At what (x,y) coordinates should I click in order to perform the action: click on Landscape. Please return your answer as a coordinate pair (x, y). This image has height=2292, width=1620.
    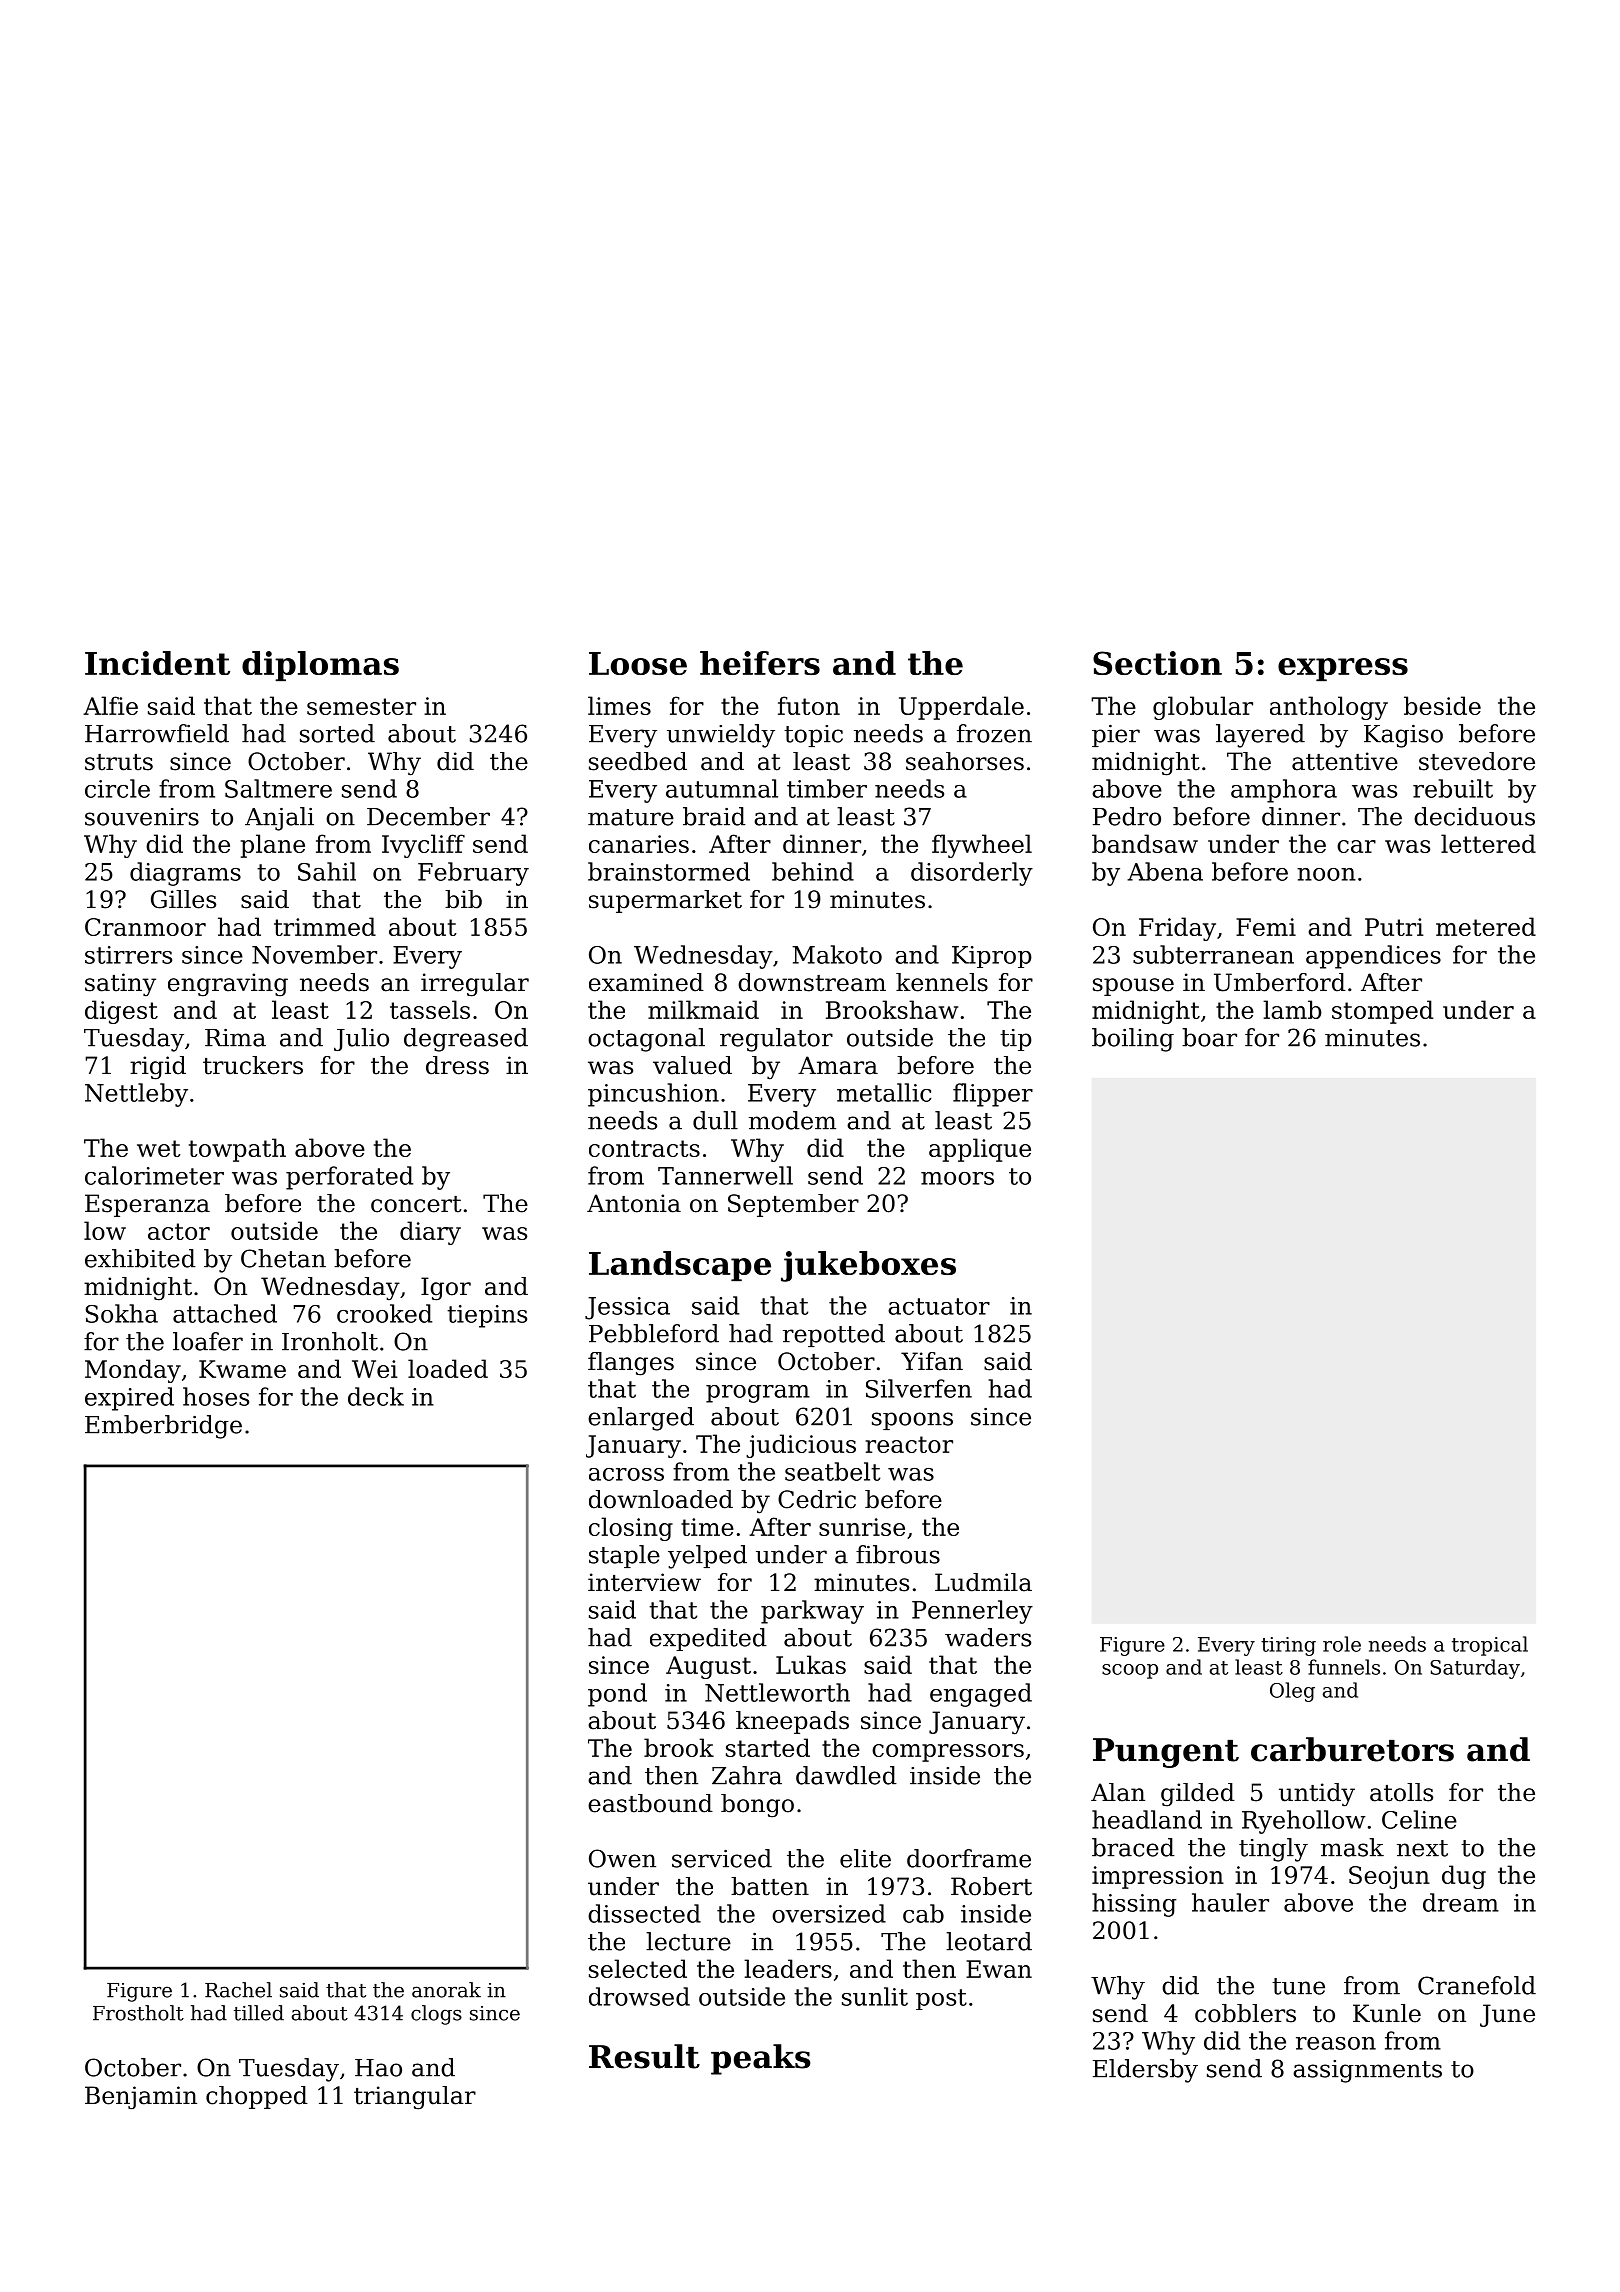
    Looking at the image, I should click on (680, 1266).
